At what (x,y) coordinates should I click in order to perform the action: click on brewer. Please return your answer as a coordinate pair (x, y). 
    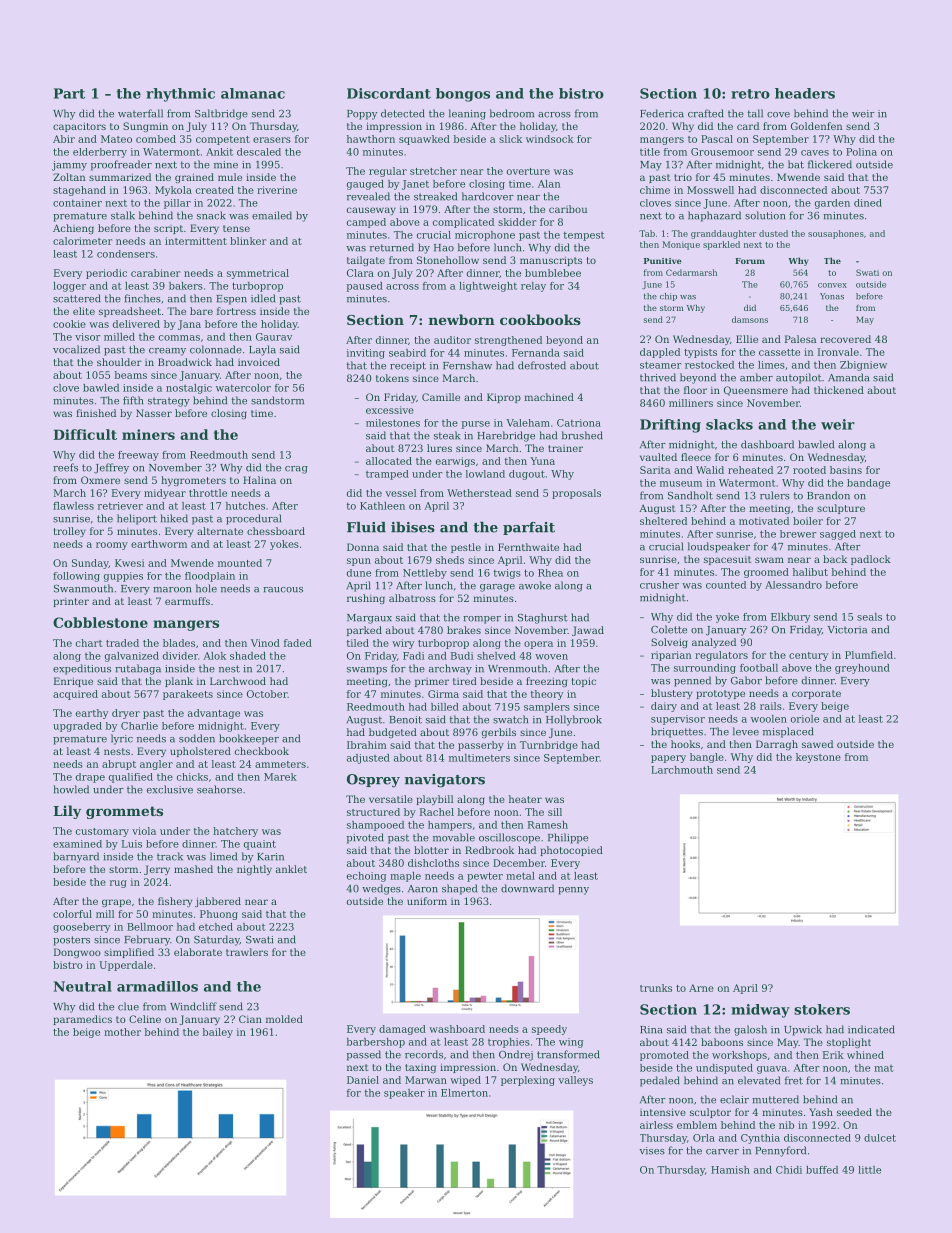
    Looking at the image, I should click on (798, 534).
